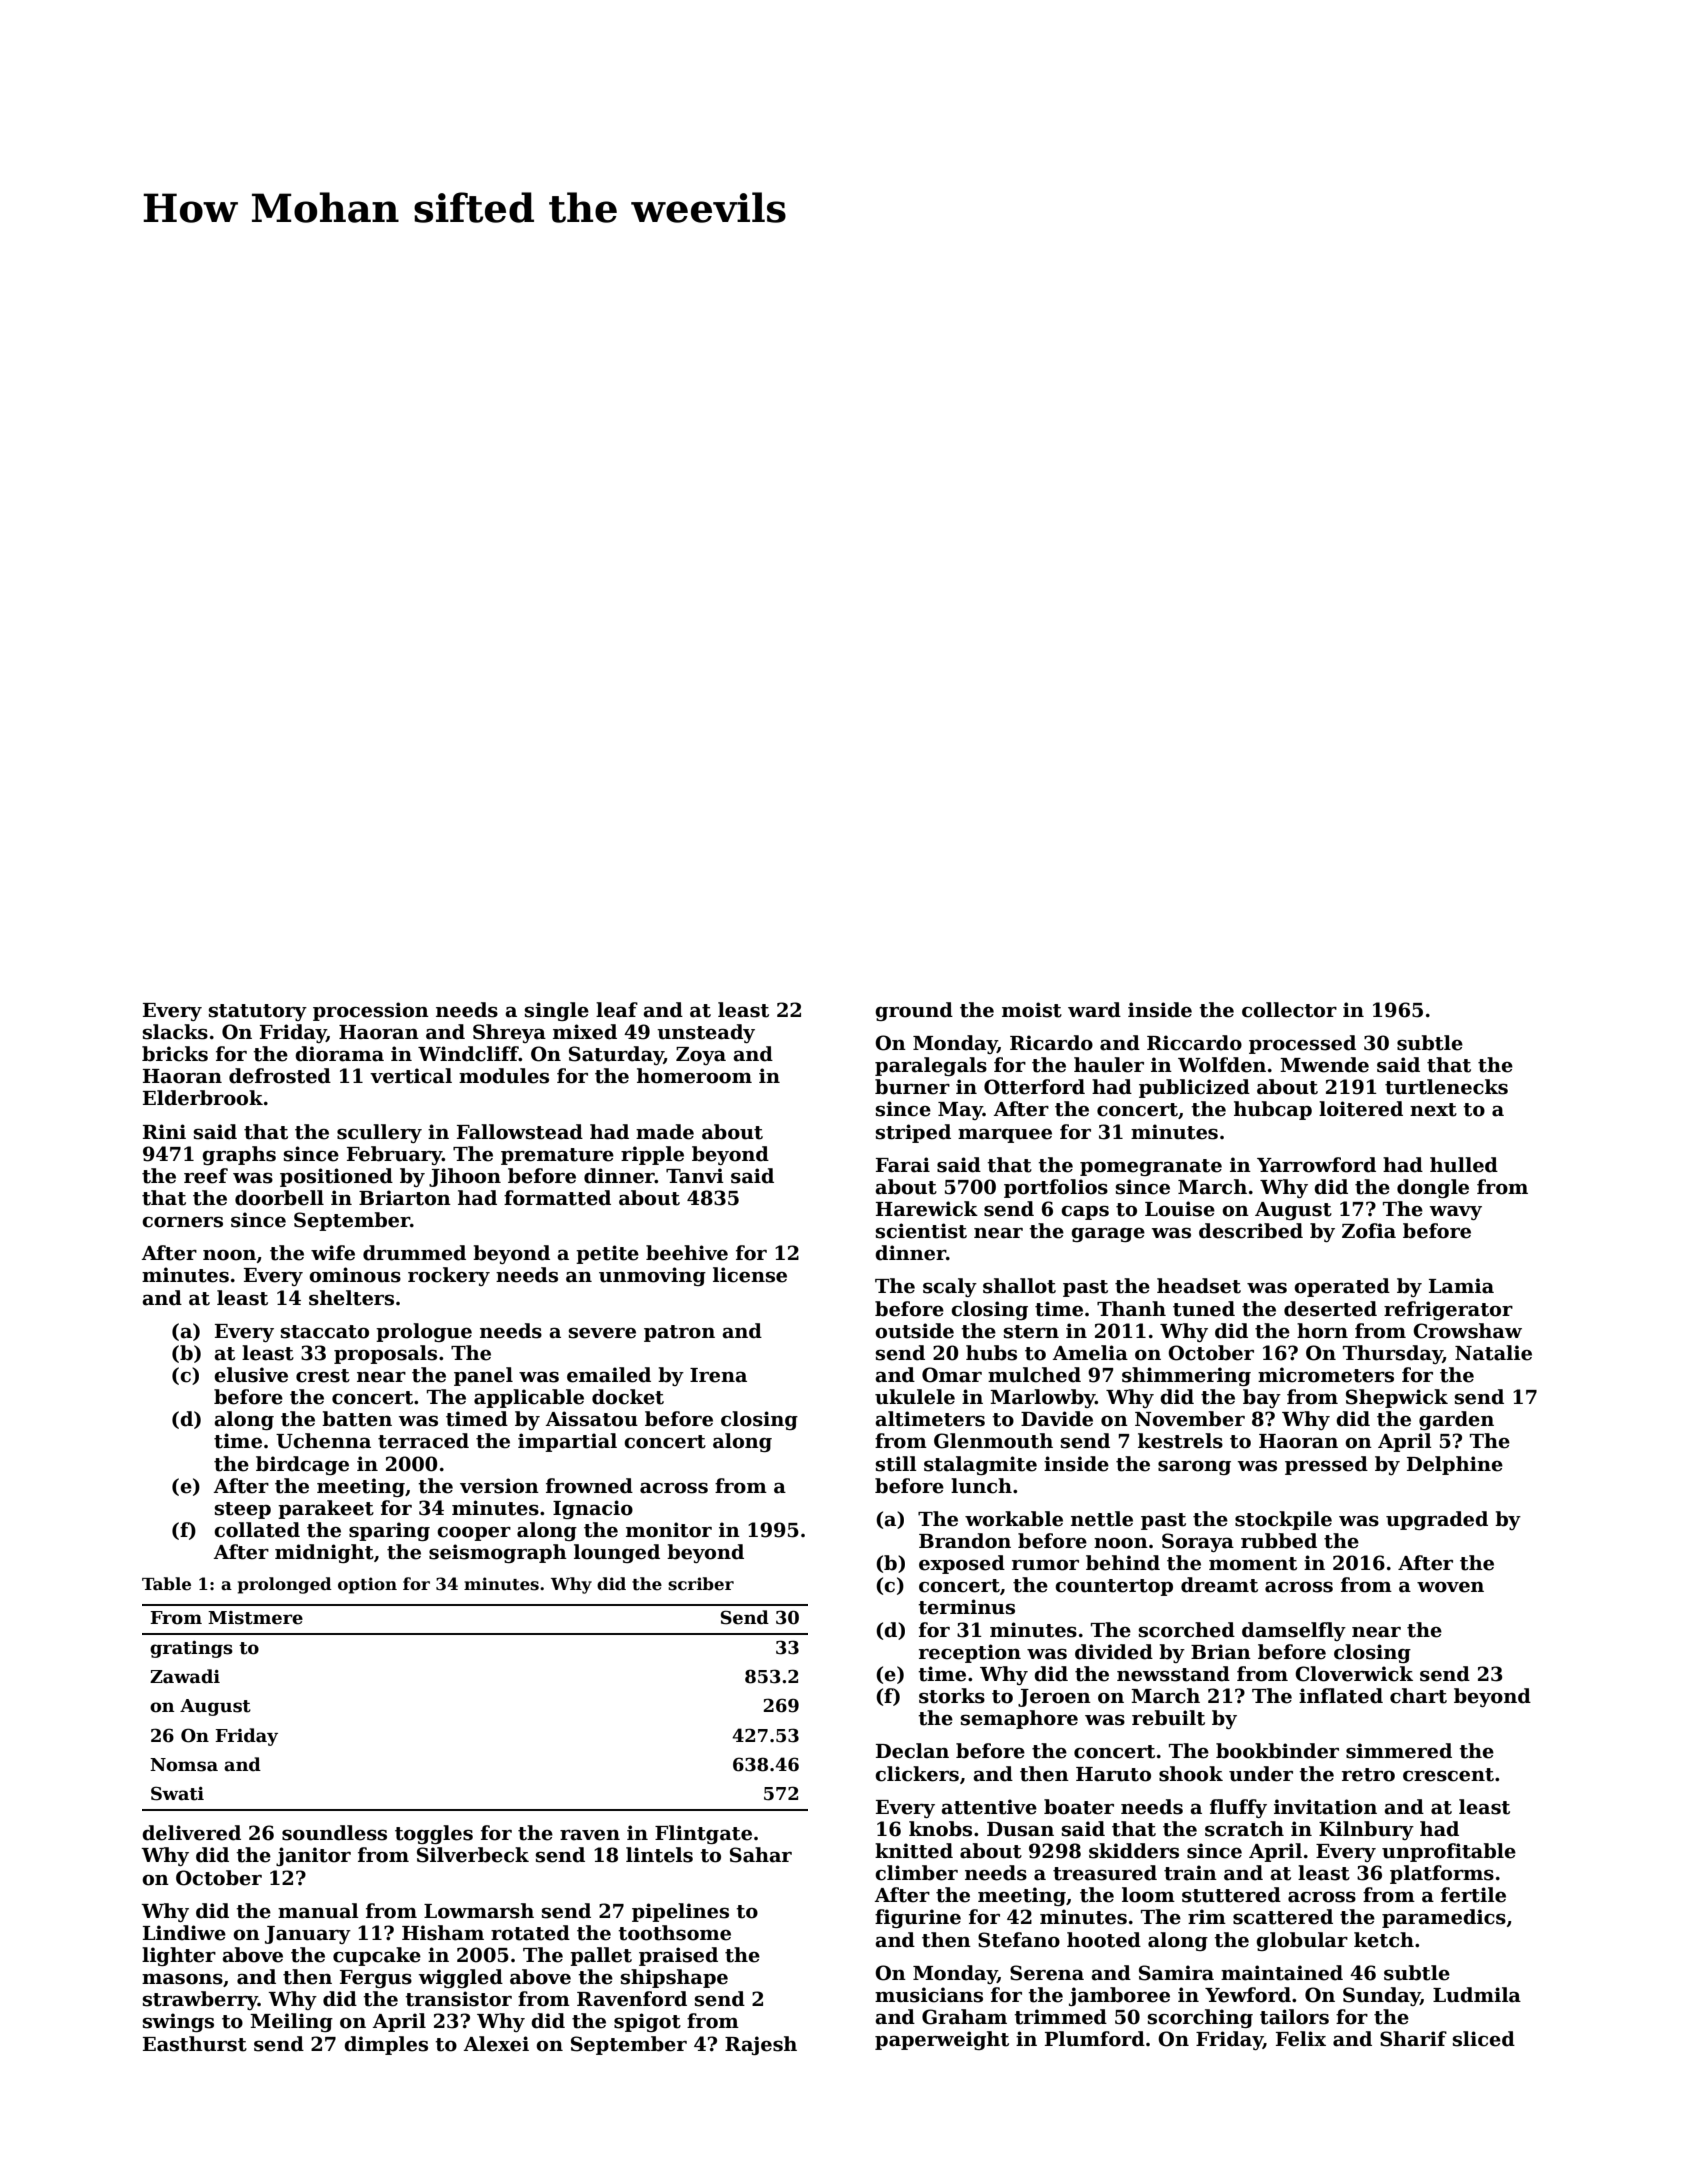 The image size is (1683, 2178). What do you see at coordinates (1289, 1010) in the screenshot?
I see `collector` at bounding box center [1289, 1010].
